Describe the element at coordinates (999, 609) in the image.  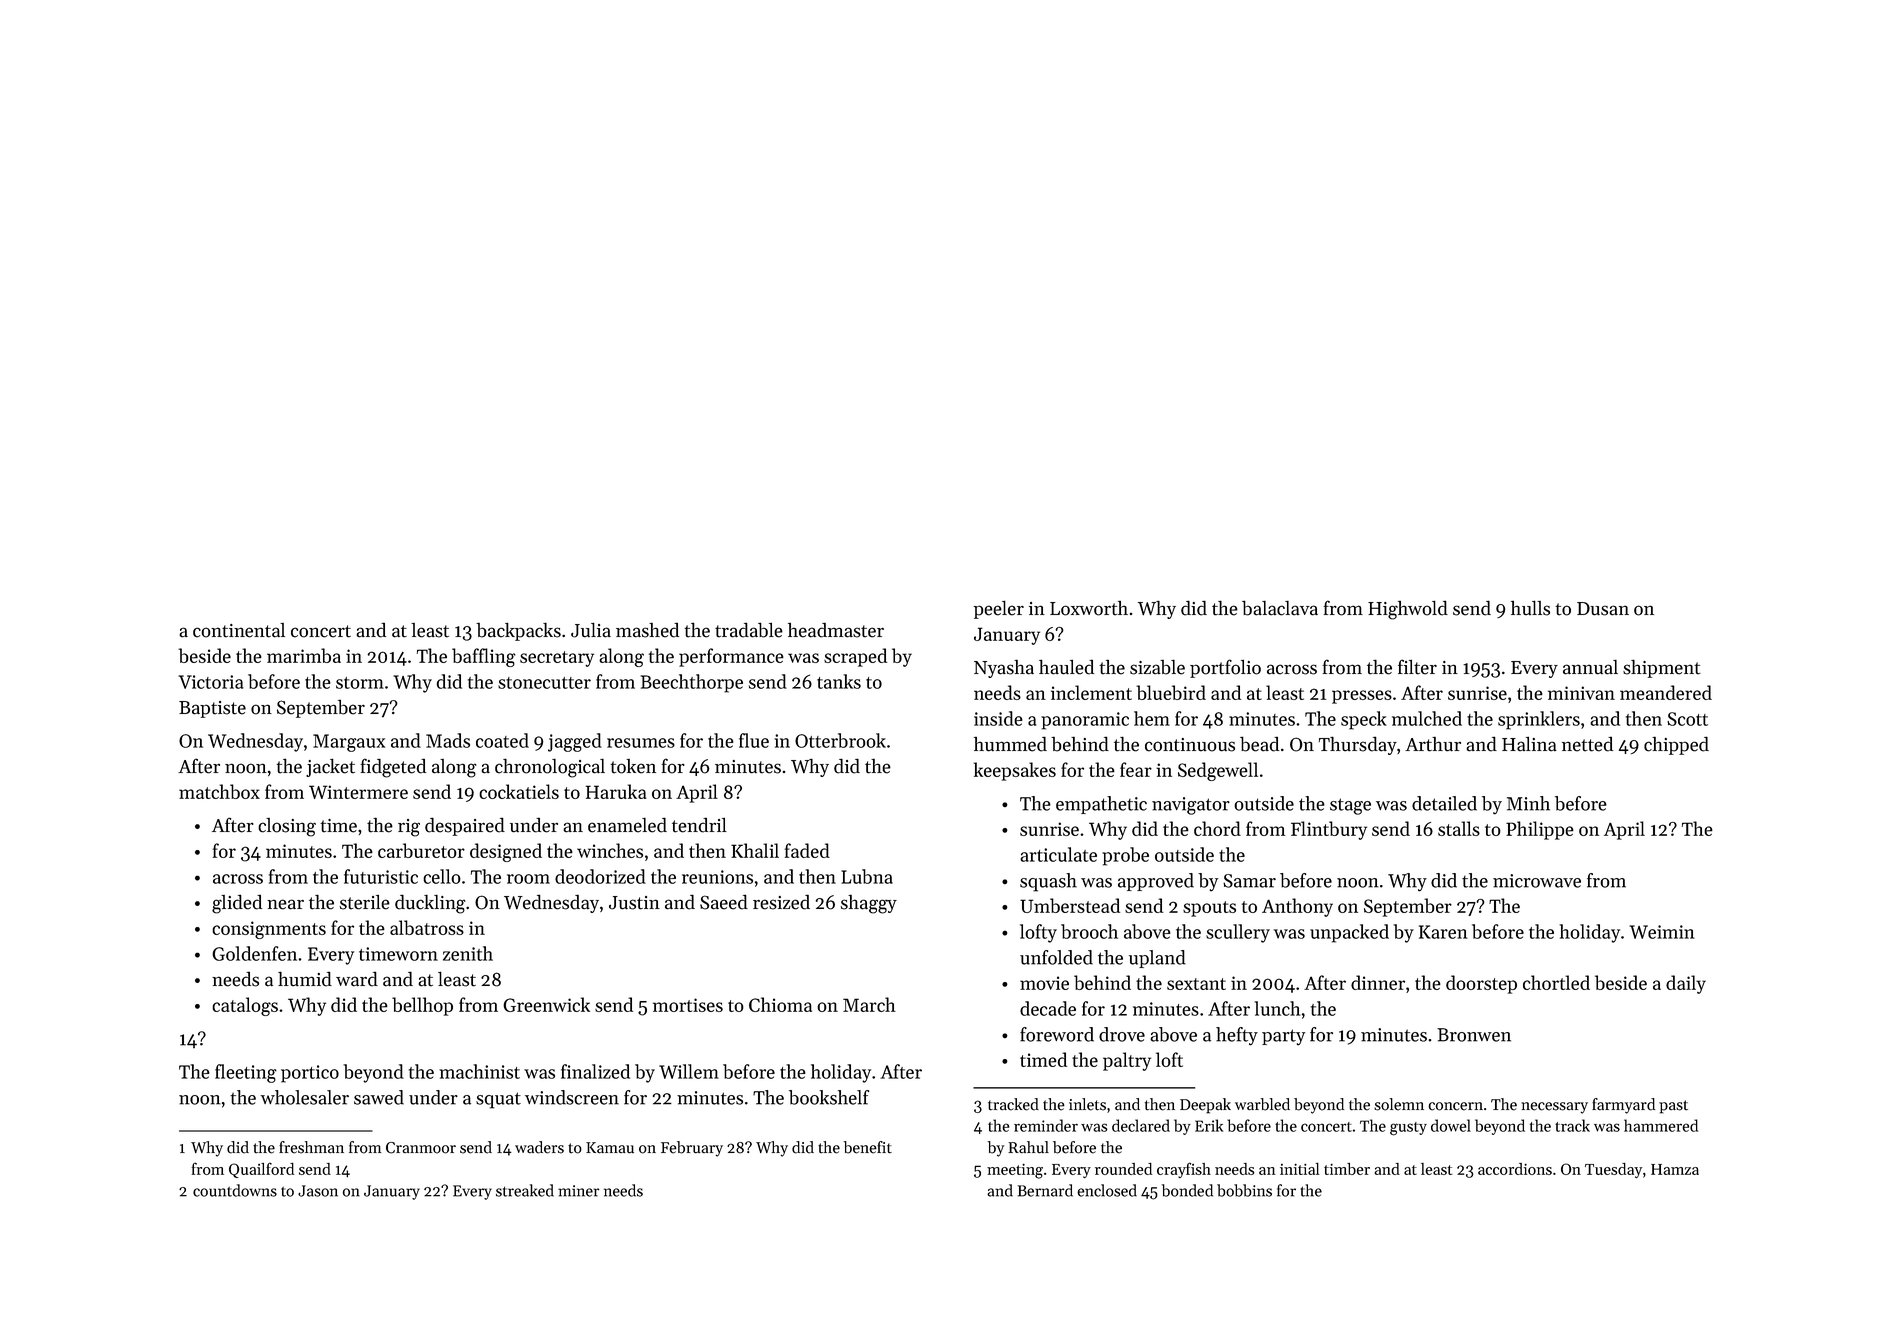
I see `peeler` at that location.
